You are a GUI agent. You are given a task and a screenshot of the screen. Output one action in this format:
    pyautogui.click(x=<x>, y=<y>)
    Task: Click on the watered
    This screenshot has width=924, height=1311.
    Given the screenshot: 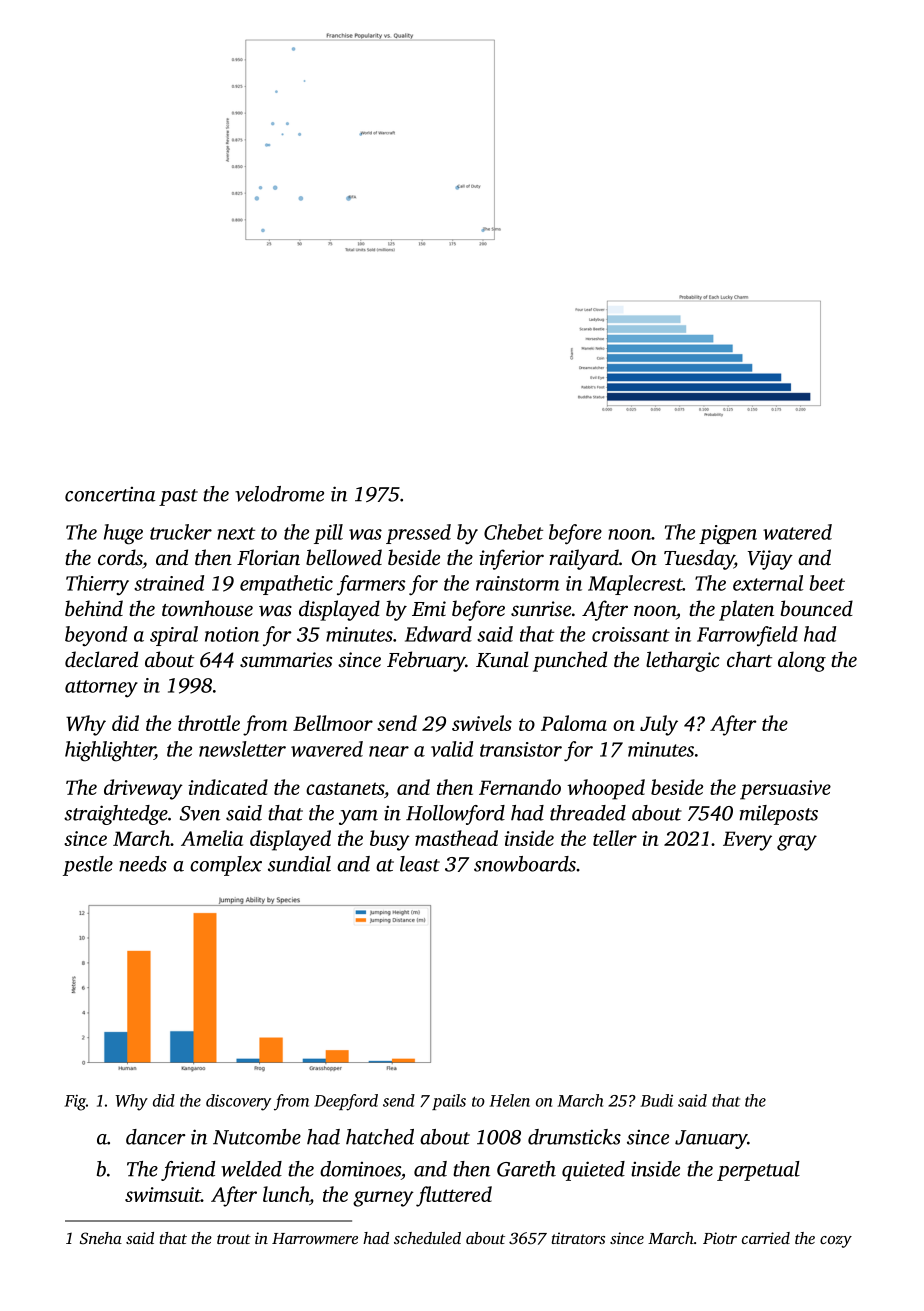 What is the action you would take?
    pyautogui.click(x=797, y=532)
